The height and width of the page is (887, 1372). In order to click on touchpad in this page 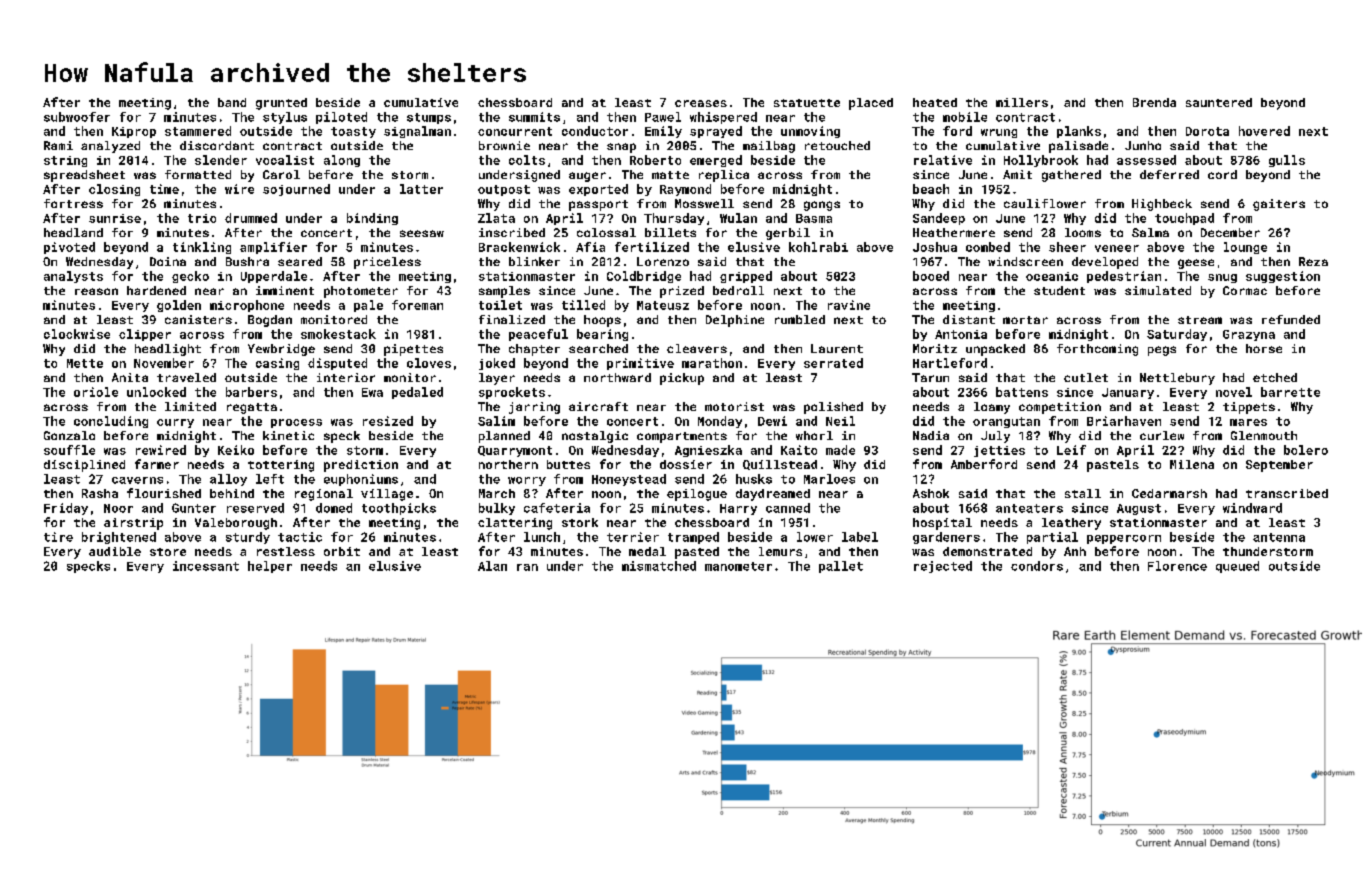, I will do `click(1184, 219)`.
